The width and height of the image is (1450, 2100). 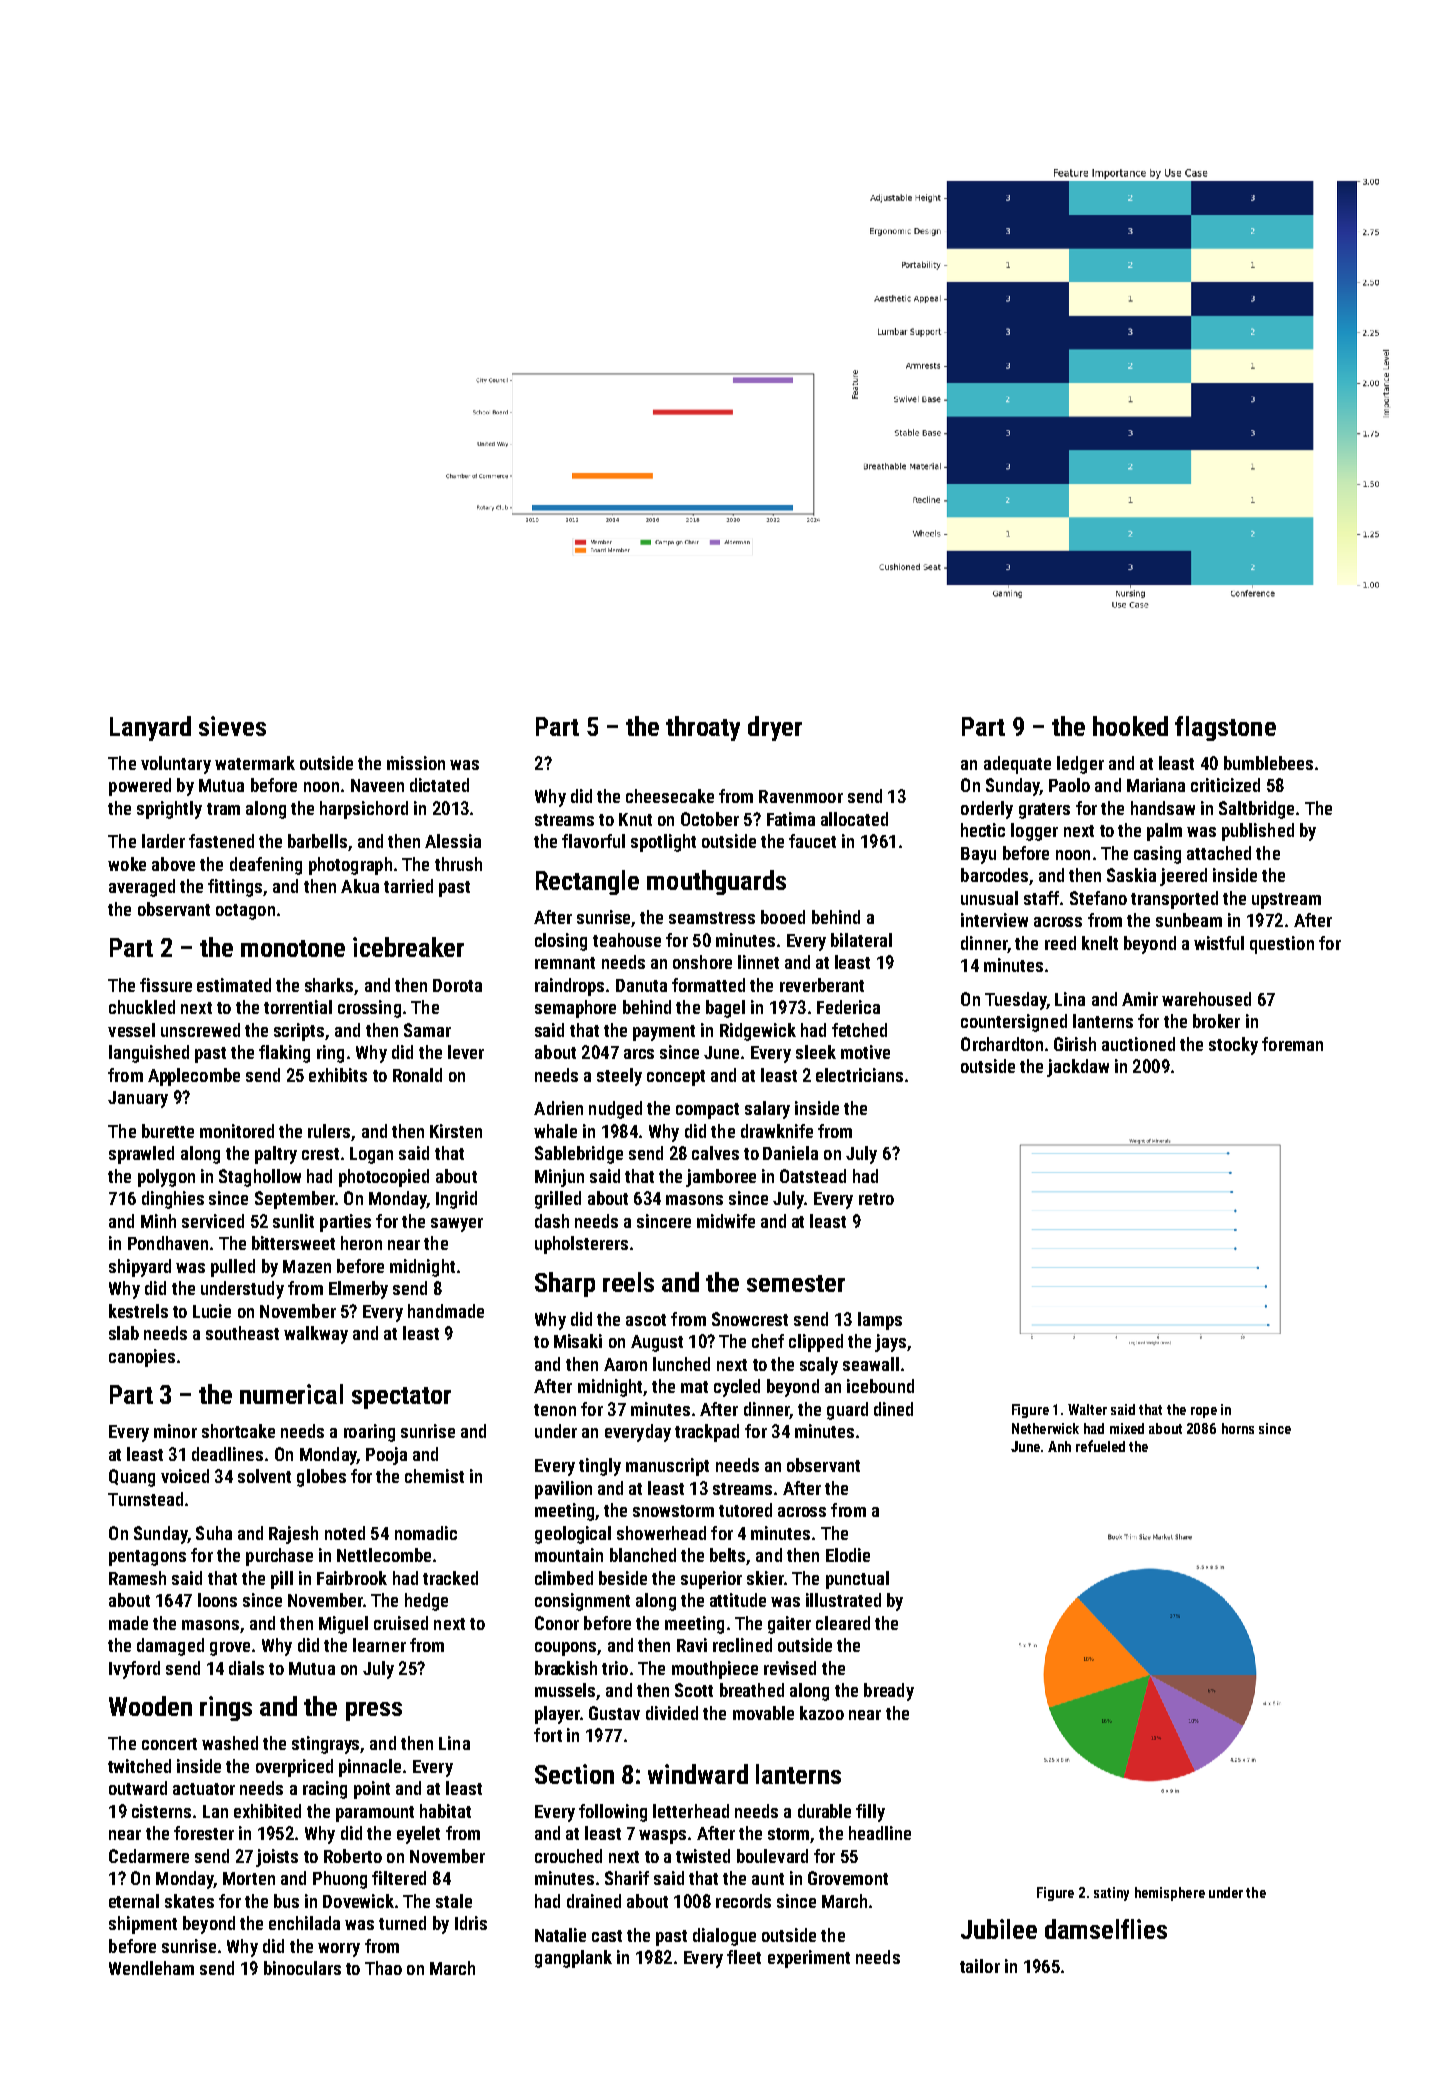 What do you see at coordinates (889, 1692) in the image?
I see `bready` at bounding box center [889, 1692].
